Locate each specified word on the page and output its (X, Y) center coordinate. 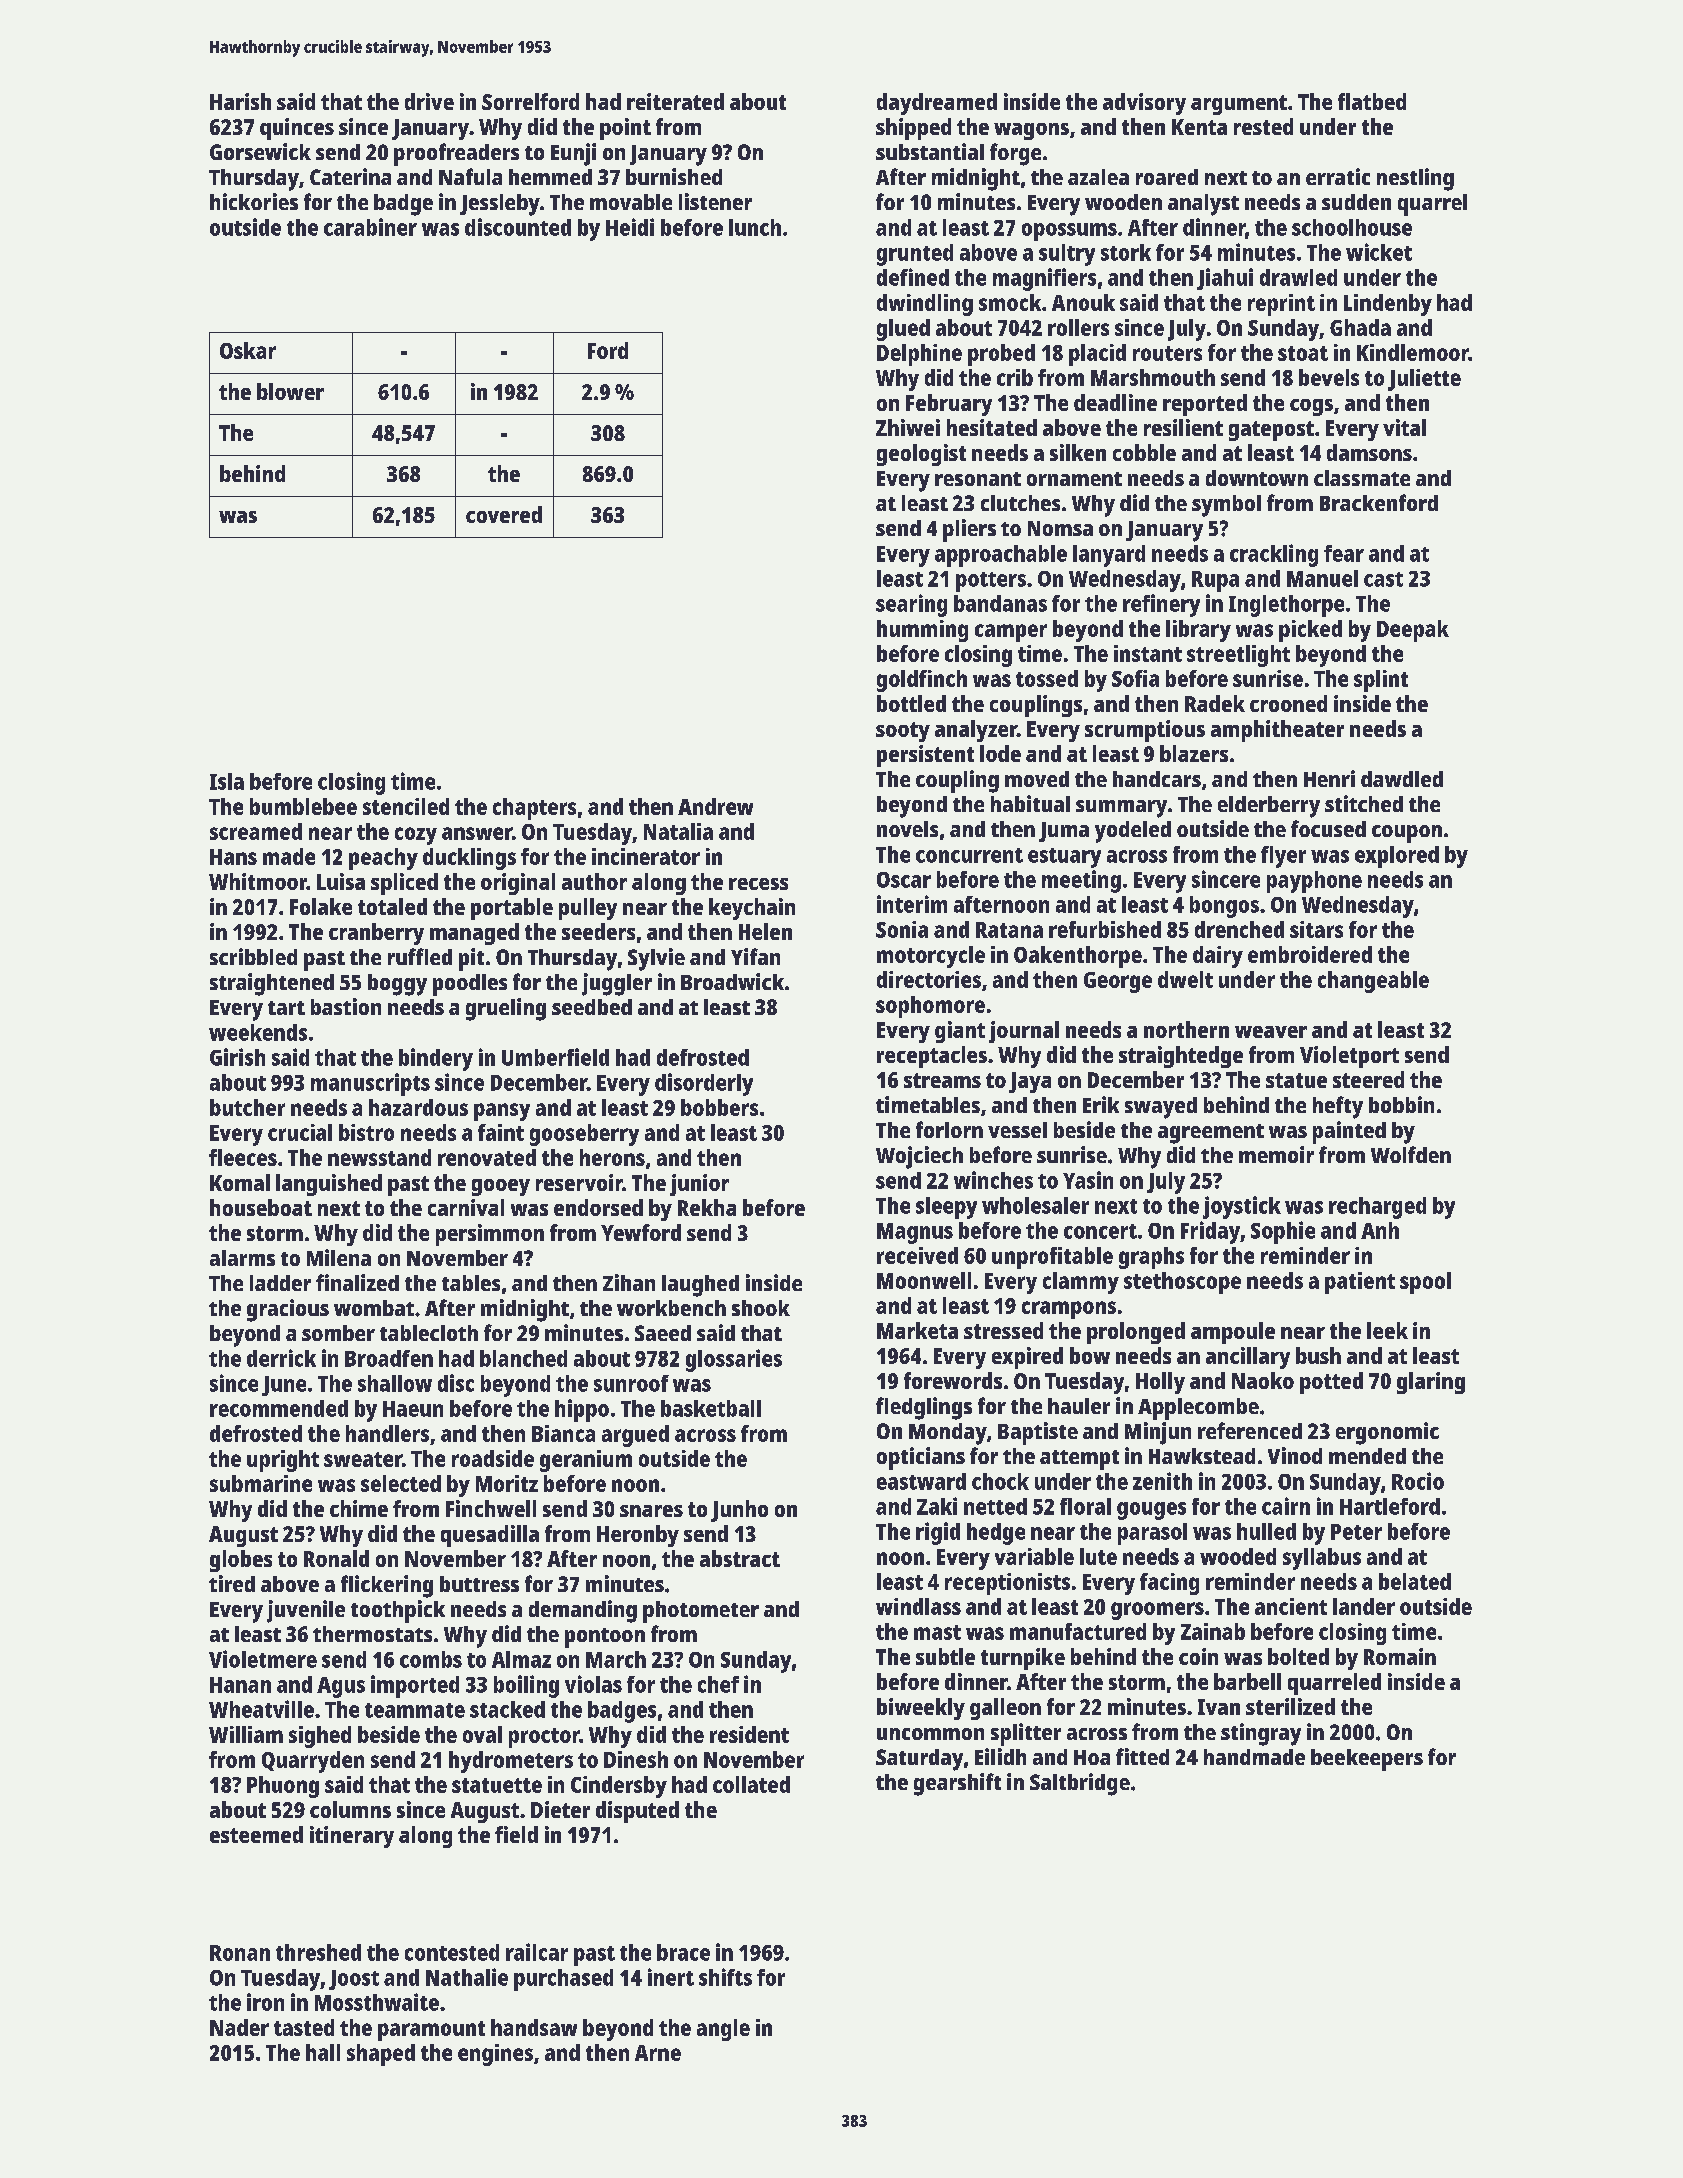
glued (903, 330)
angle (723, 2030)
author (594, 881)
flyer (1283, 857)
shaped (381, 2055)
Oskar (248, 350)
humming (922, 631)
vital (1404, 427)
